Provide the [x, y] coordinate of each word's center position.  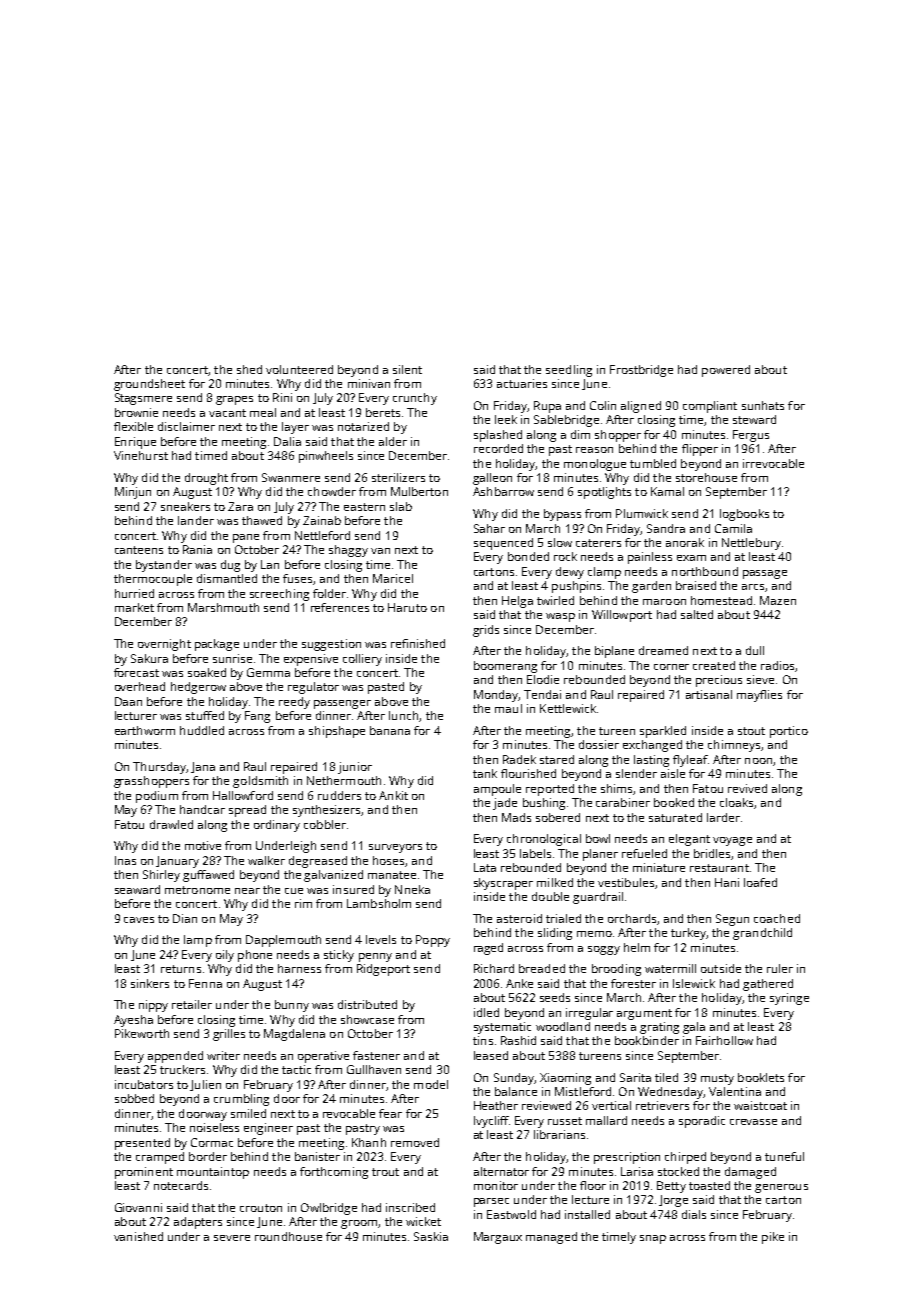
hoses [388, 860]
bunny [292, 1006]
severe [232, 1238]
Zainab [322, 520]
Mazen [778, 600]
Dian [185, 918]
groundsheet [149, 385]
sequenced [503, 544]
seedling [569, 371]
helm [637, 947]
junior [355, 768]
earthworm [145, 730]
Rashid [518, 1040]
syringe [789, 999]
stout [751, 731]
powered [726, 371]
